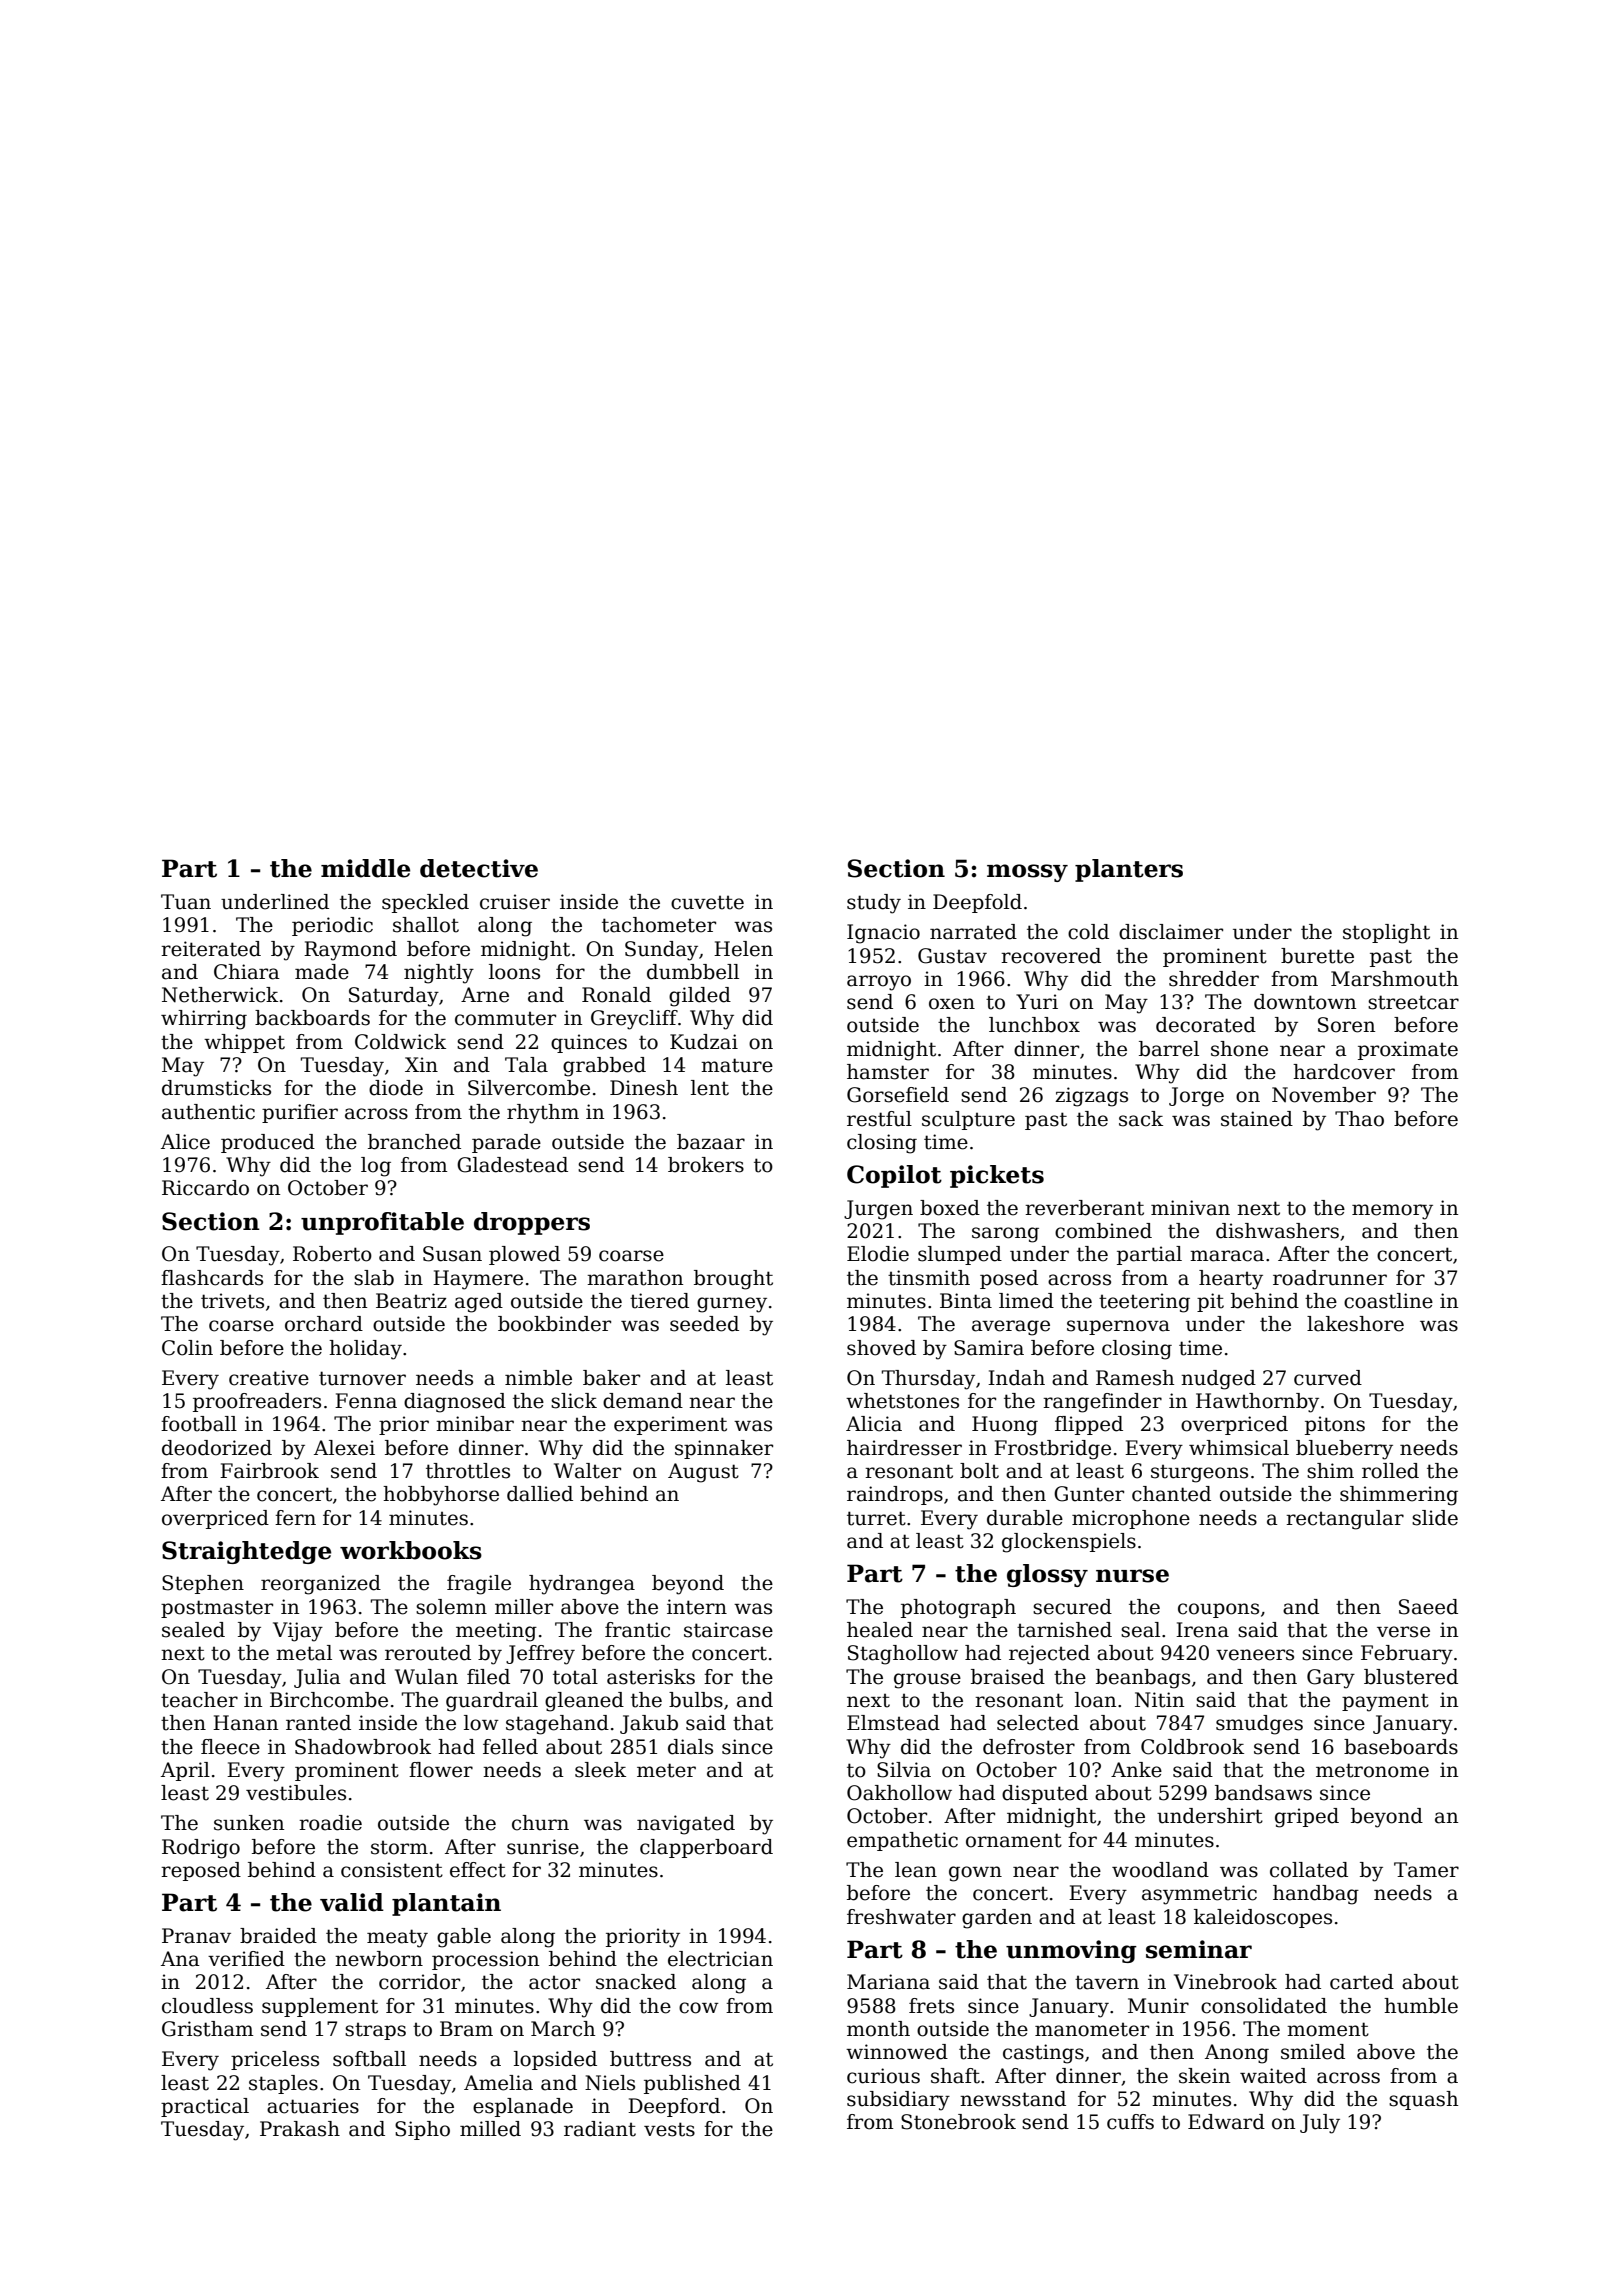 The image size is (1620, 2292). I want to click on plantain, so click(446, 1904).
